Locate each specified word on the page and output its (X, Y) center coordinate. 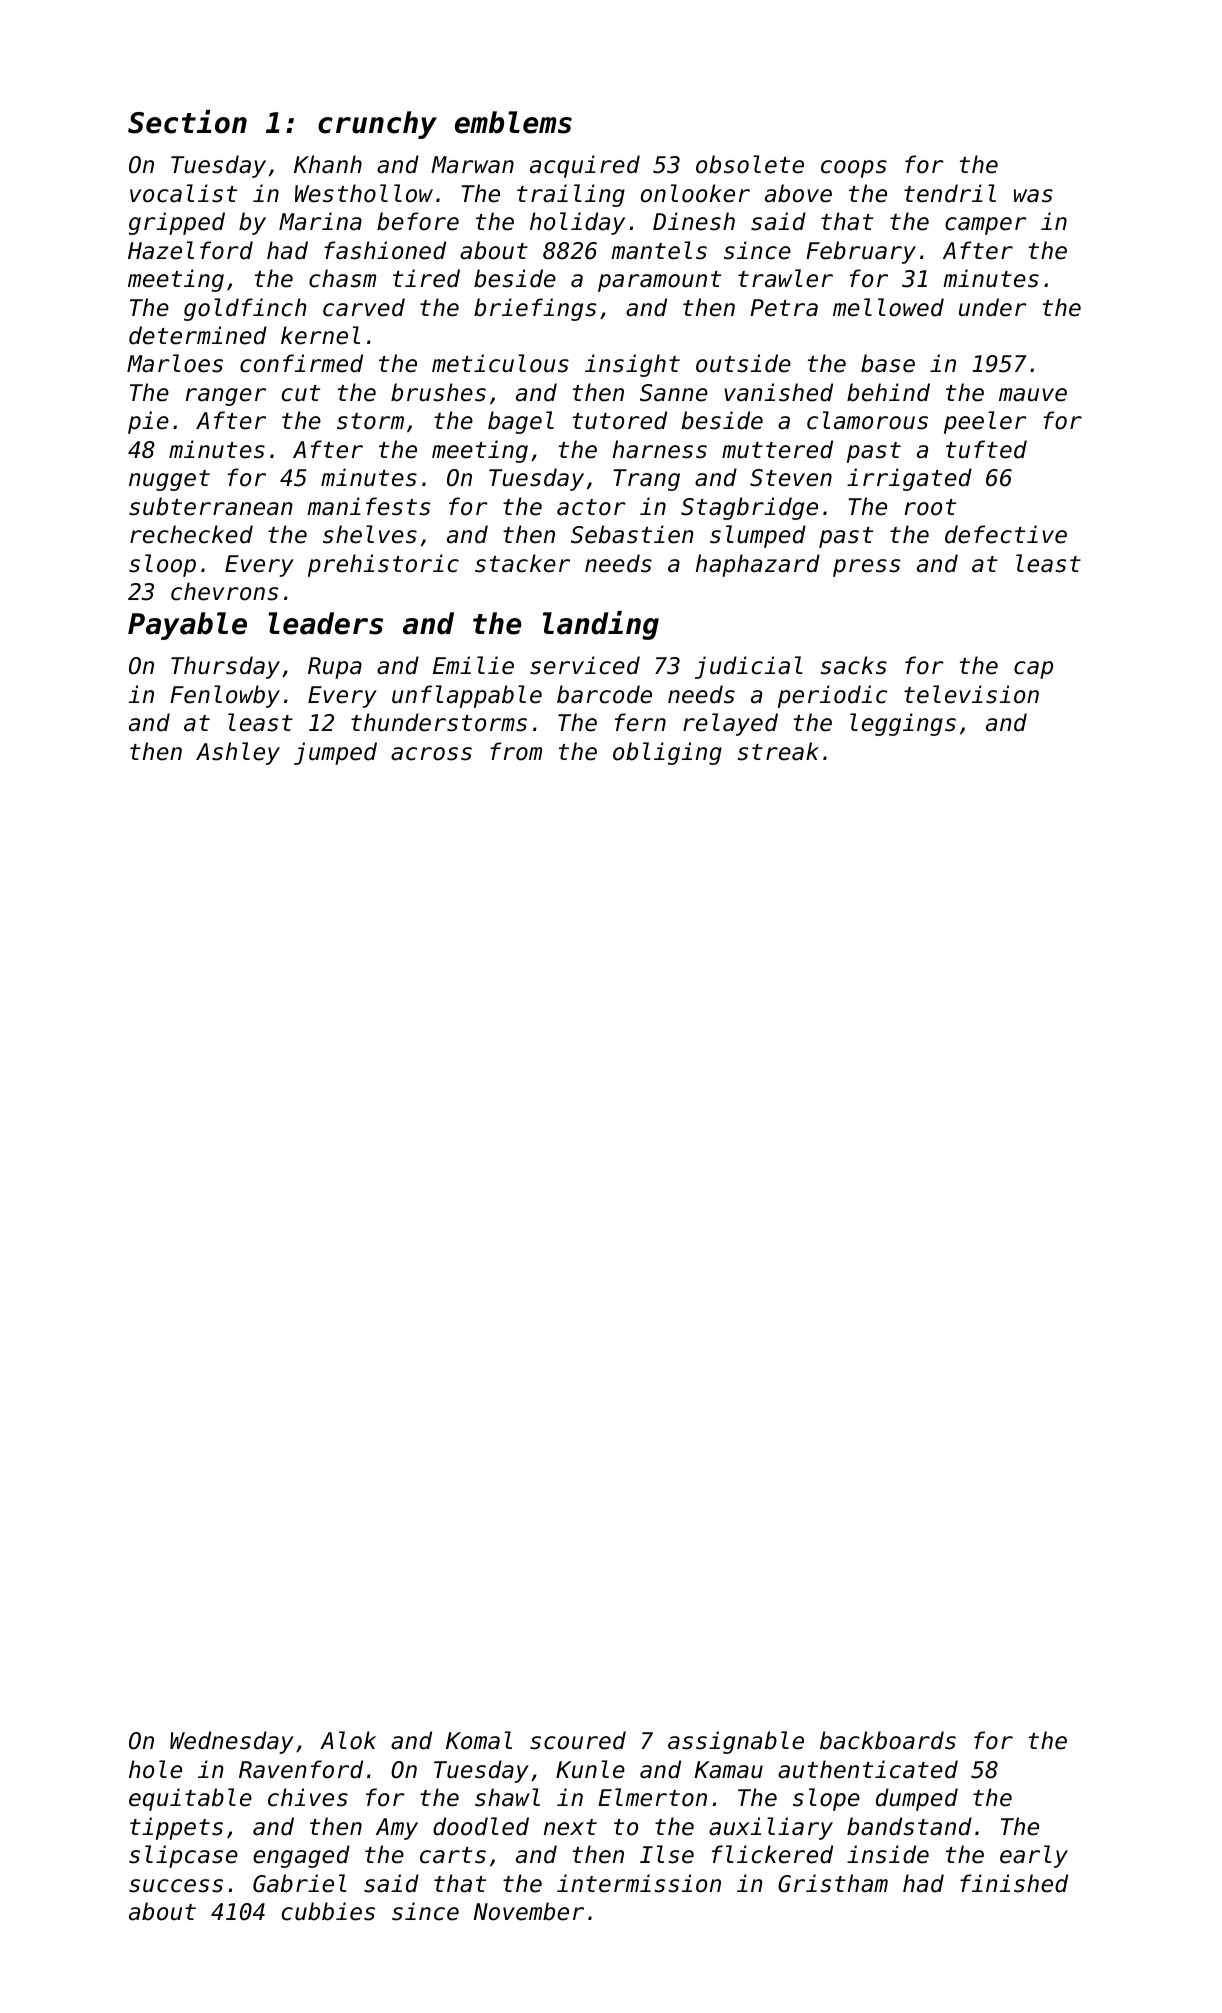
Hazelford (190, 250)
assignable (736, 1742)
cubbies (328, 1911)
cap (1033, 670)
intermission (639, 1883)
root (930, 507)
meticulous (500, 363)
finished (1014, 1883)
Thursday (225, 667)
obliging (667, 753)
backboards (888, 1740)
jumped (335, 753)
